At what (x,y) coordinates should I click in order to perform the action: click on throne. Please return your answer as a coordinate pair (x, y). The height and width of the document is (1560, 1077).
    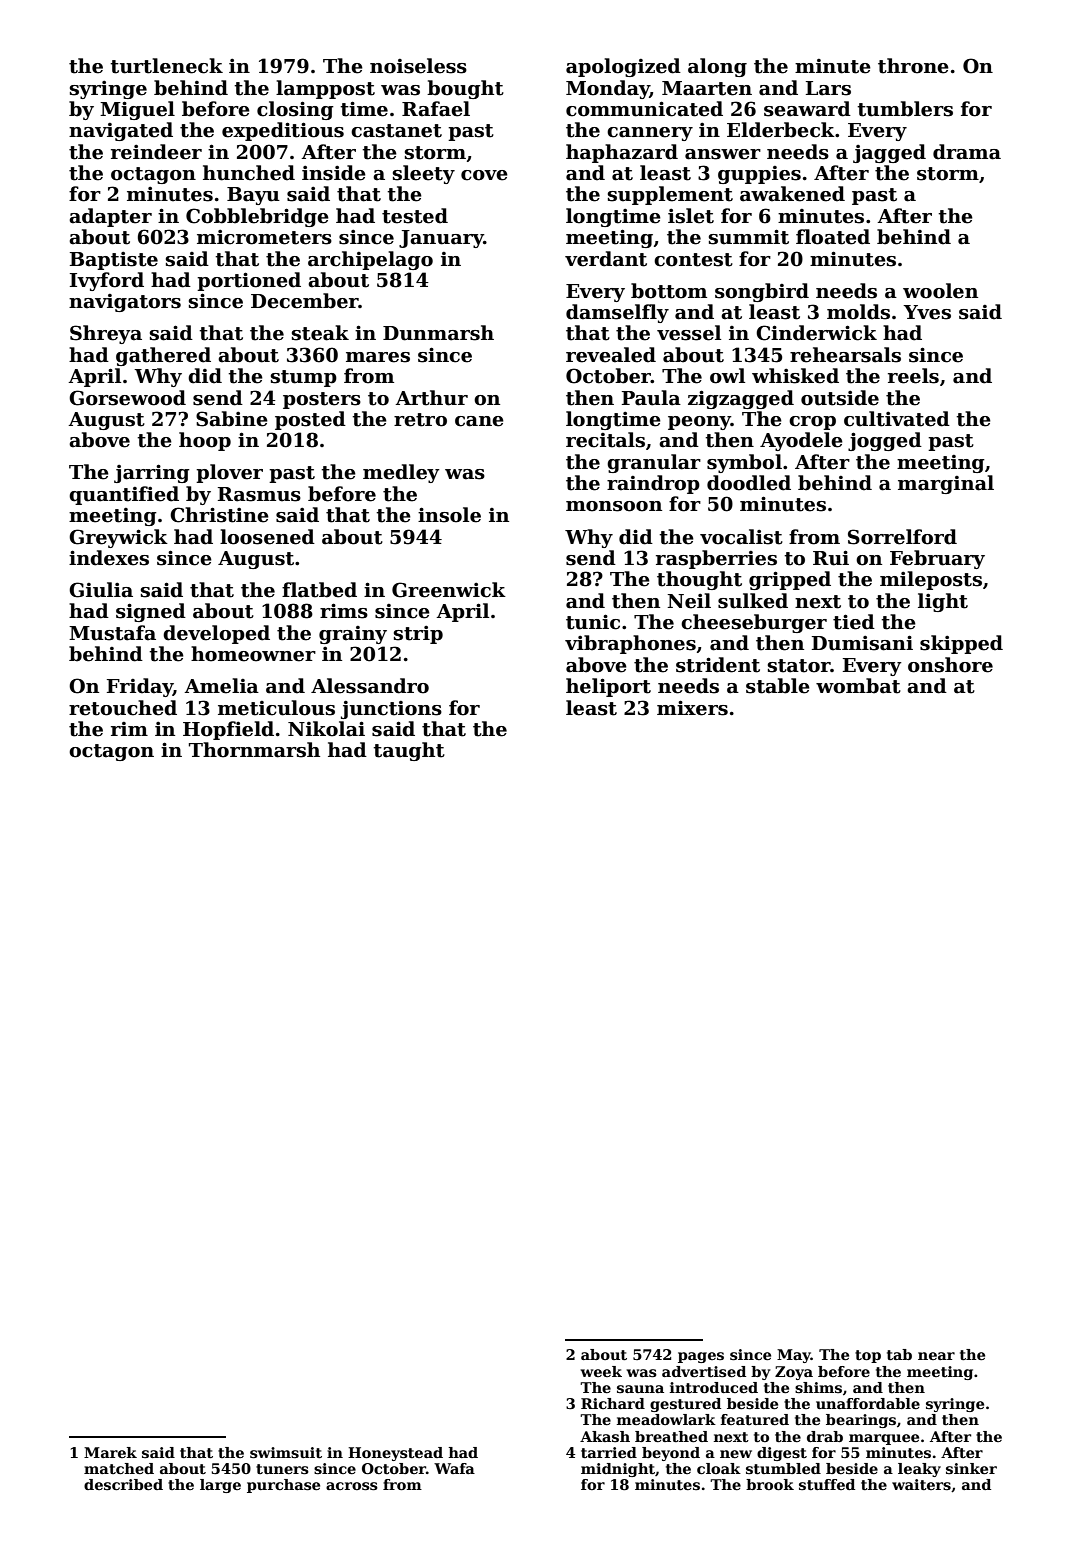
    Looking at the image, I should click on (913, 66).
